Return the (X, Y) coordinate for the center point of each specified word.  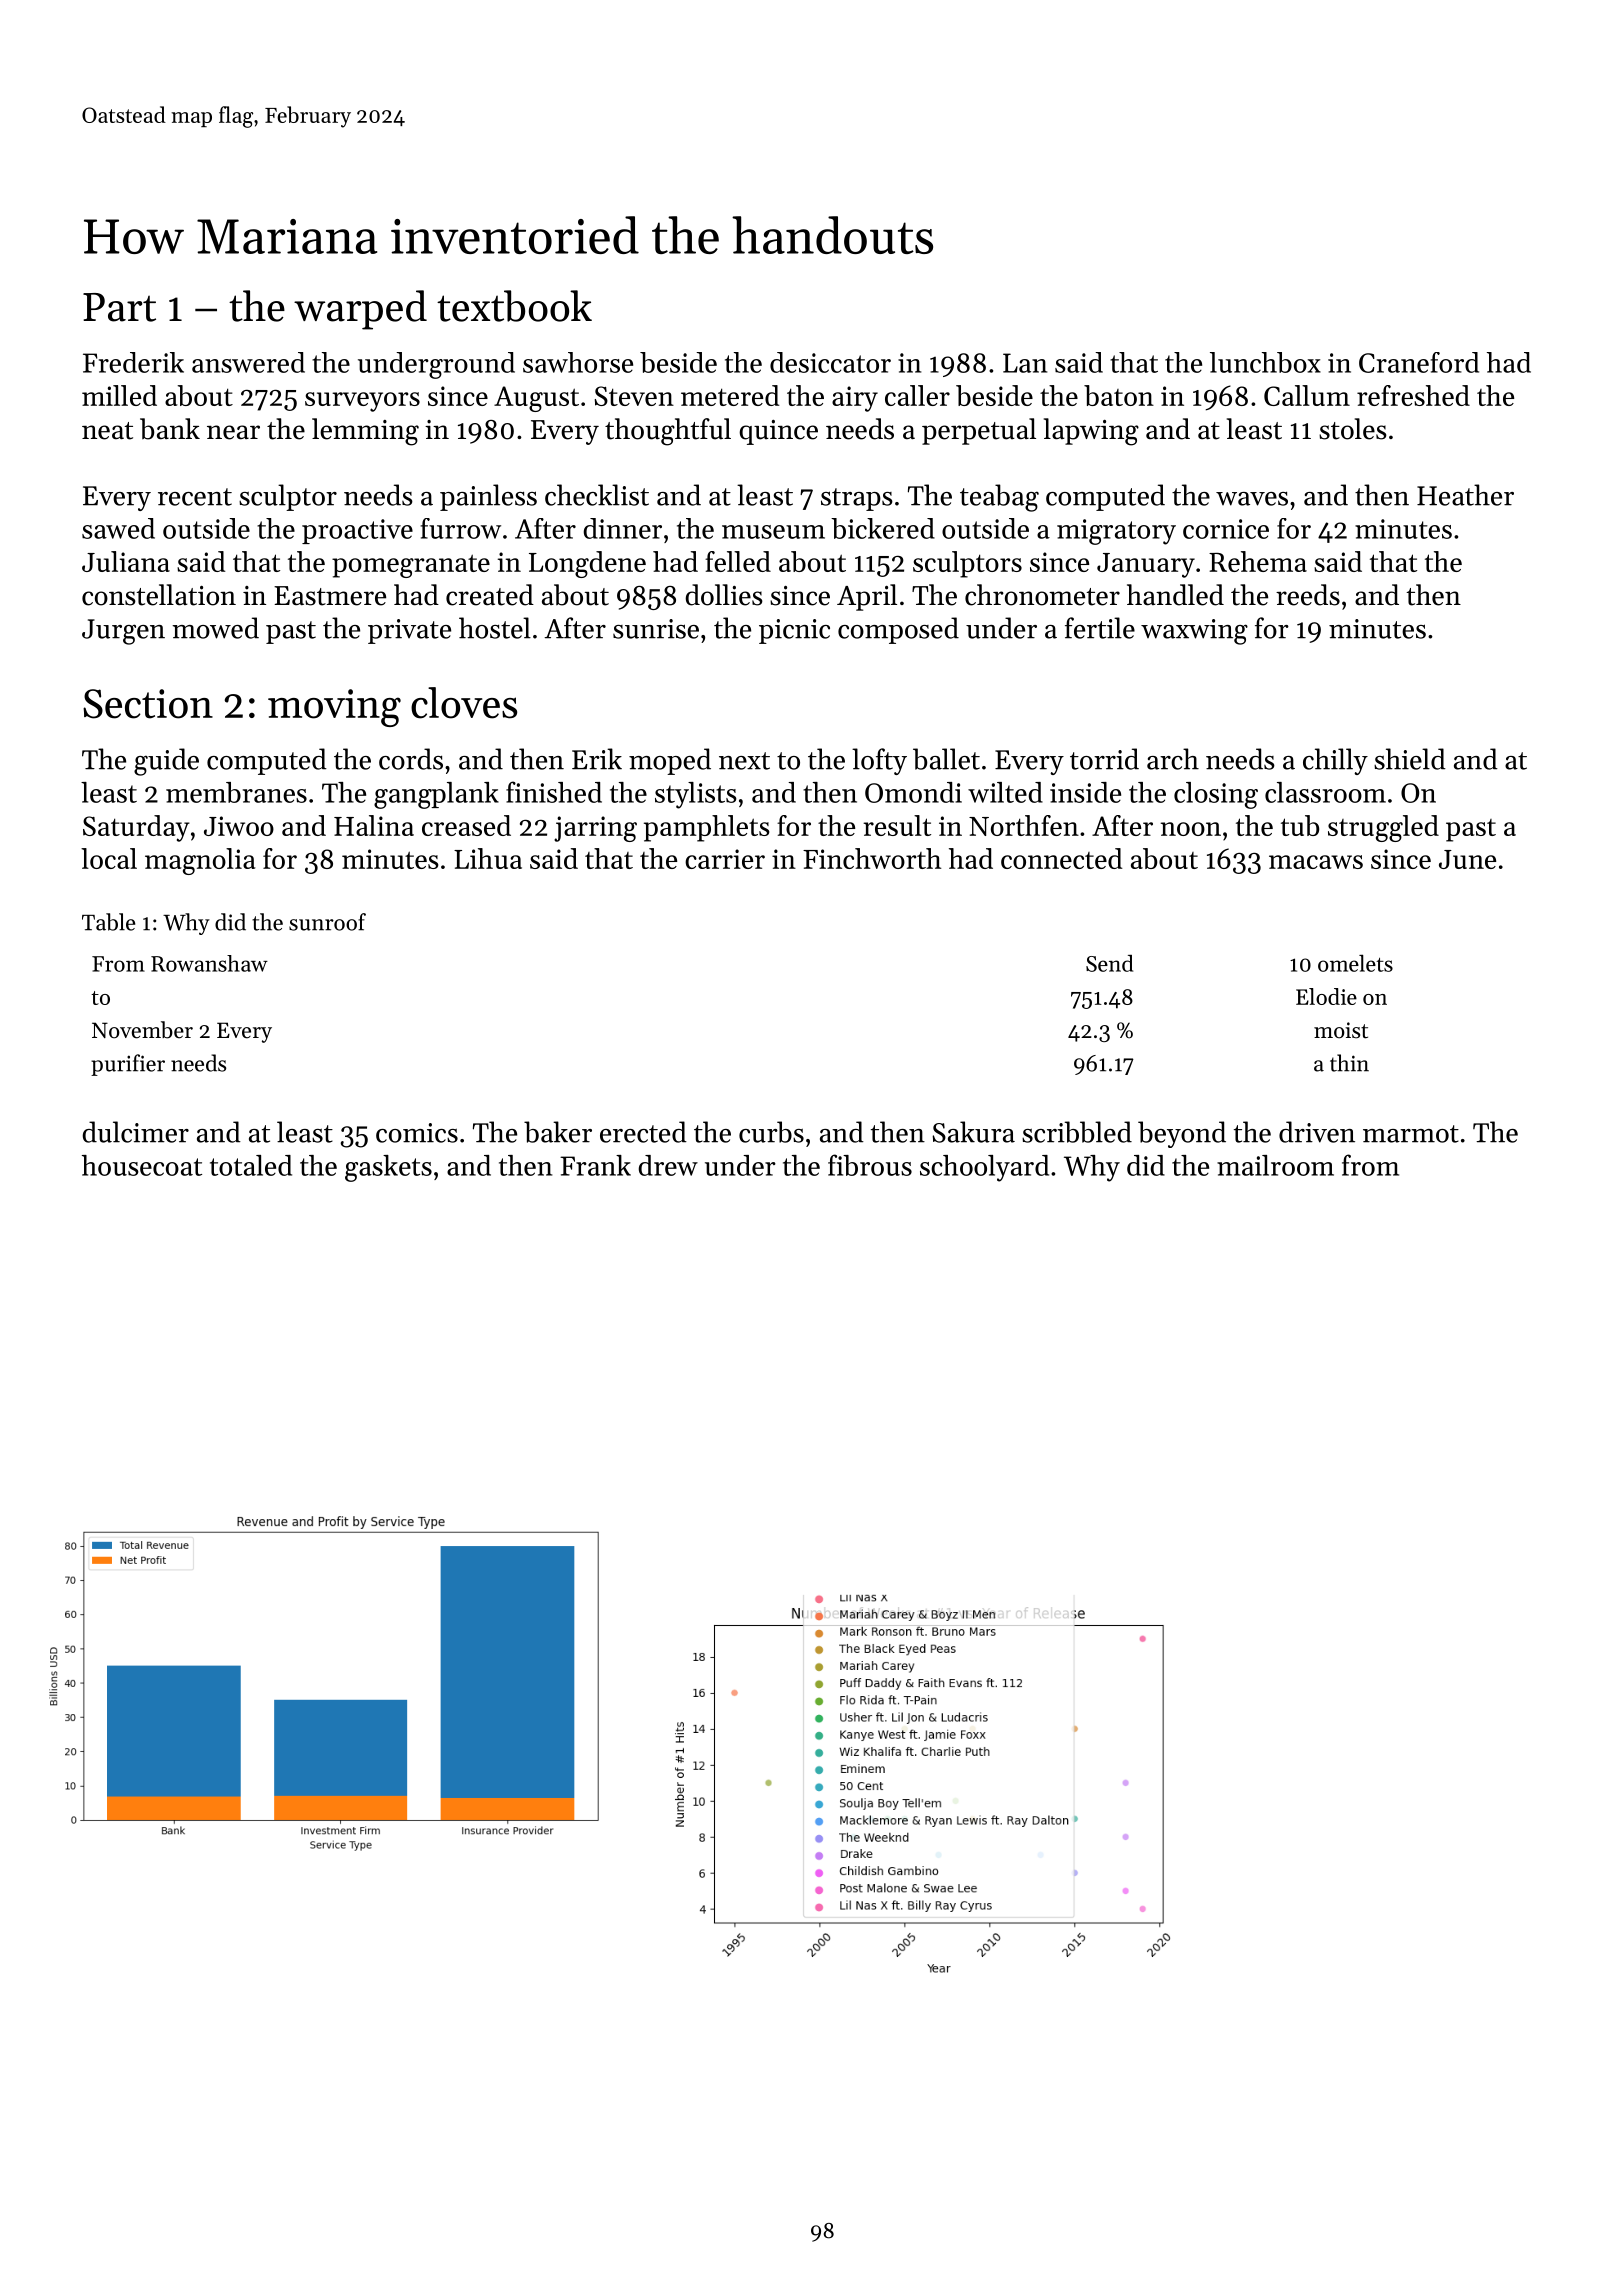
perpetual (979, 431)
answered (248, 362)
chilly (1335, 761)
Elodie (1326, 996)
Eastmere (330, 596)
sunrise (656, 629)
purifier (128, 1065)
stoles (1353, 429)
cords (411, 759)
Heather (1465, 495)
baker (558, 1132)
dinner (623, 528)
